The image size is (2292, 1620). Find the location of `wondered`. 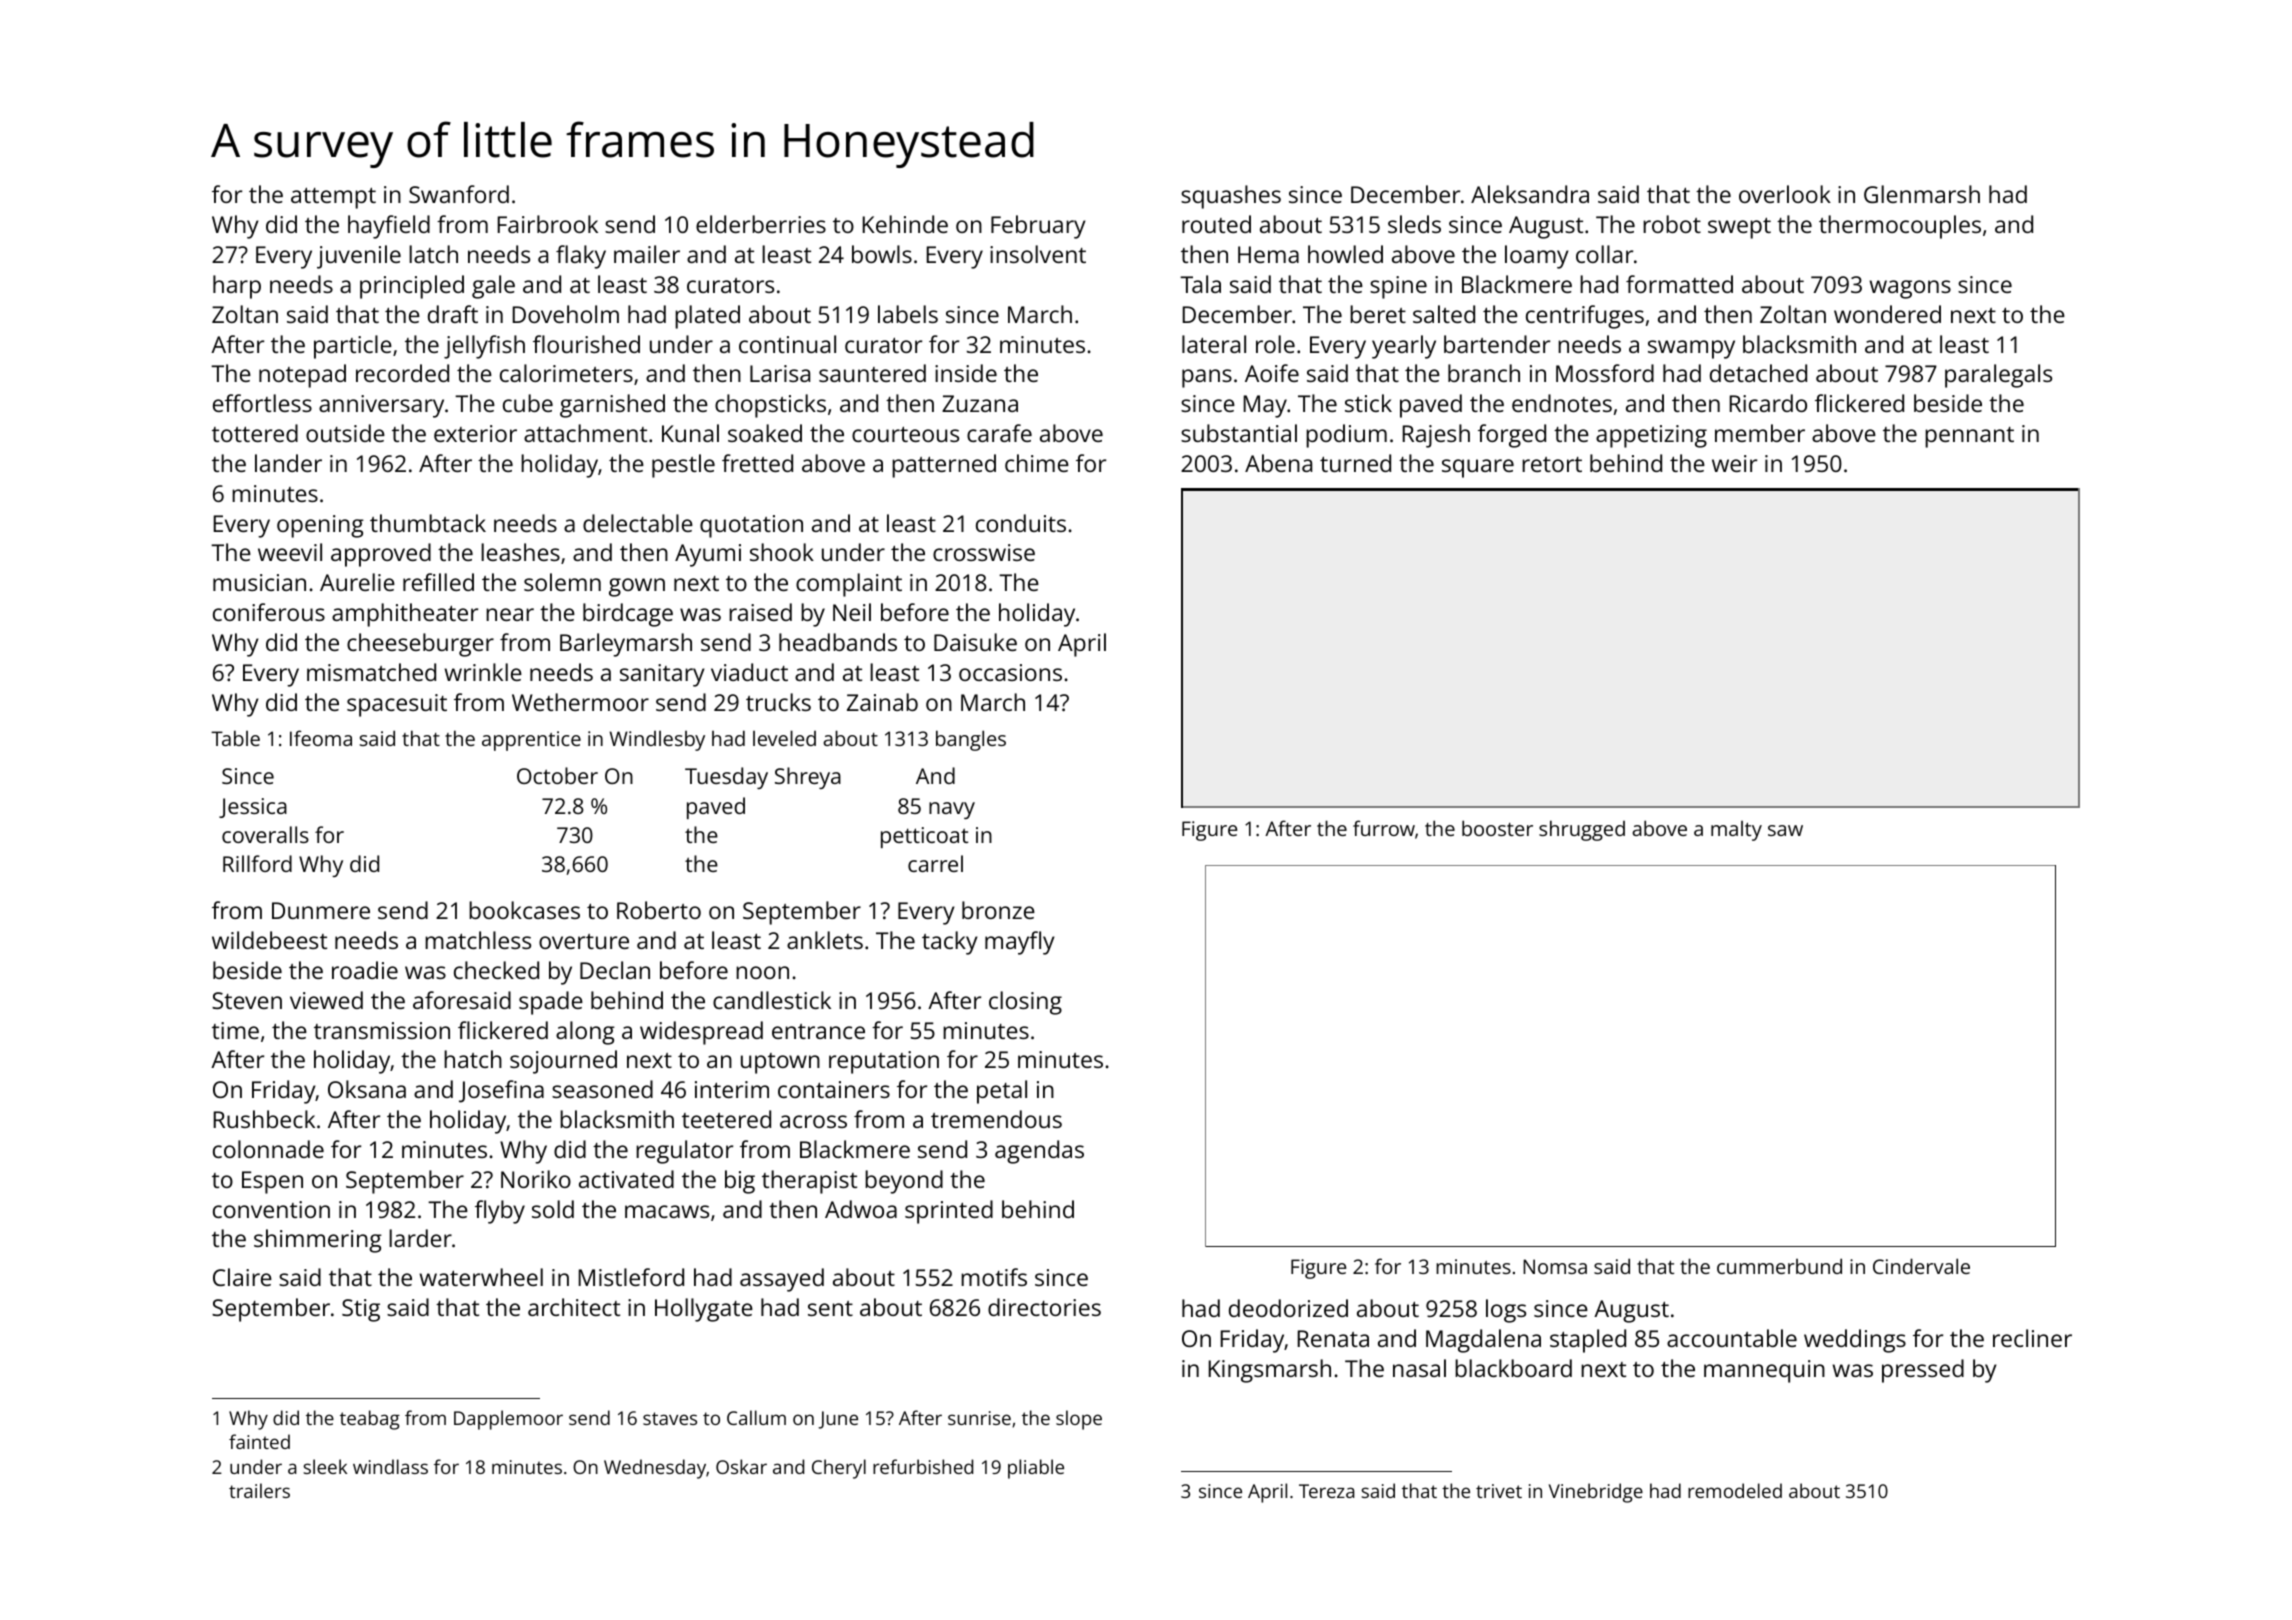

wondered is located at coordinates (1887, 314).
